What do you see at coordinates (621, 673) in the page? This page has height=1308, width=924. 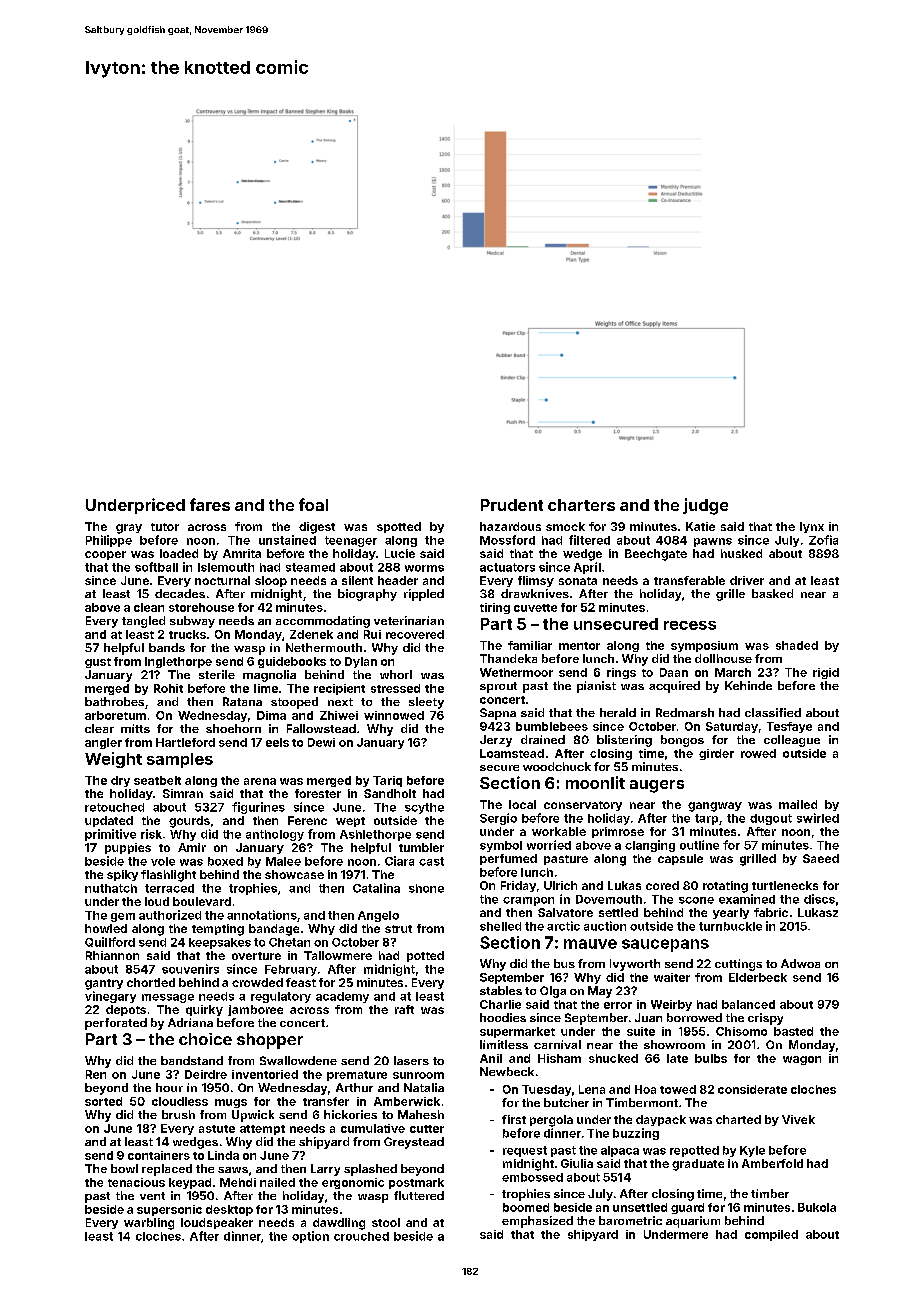 I see `rings` at bounding box center [621, 673].
